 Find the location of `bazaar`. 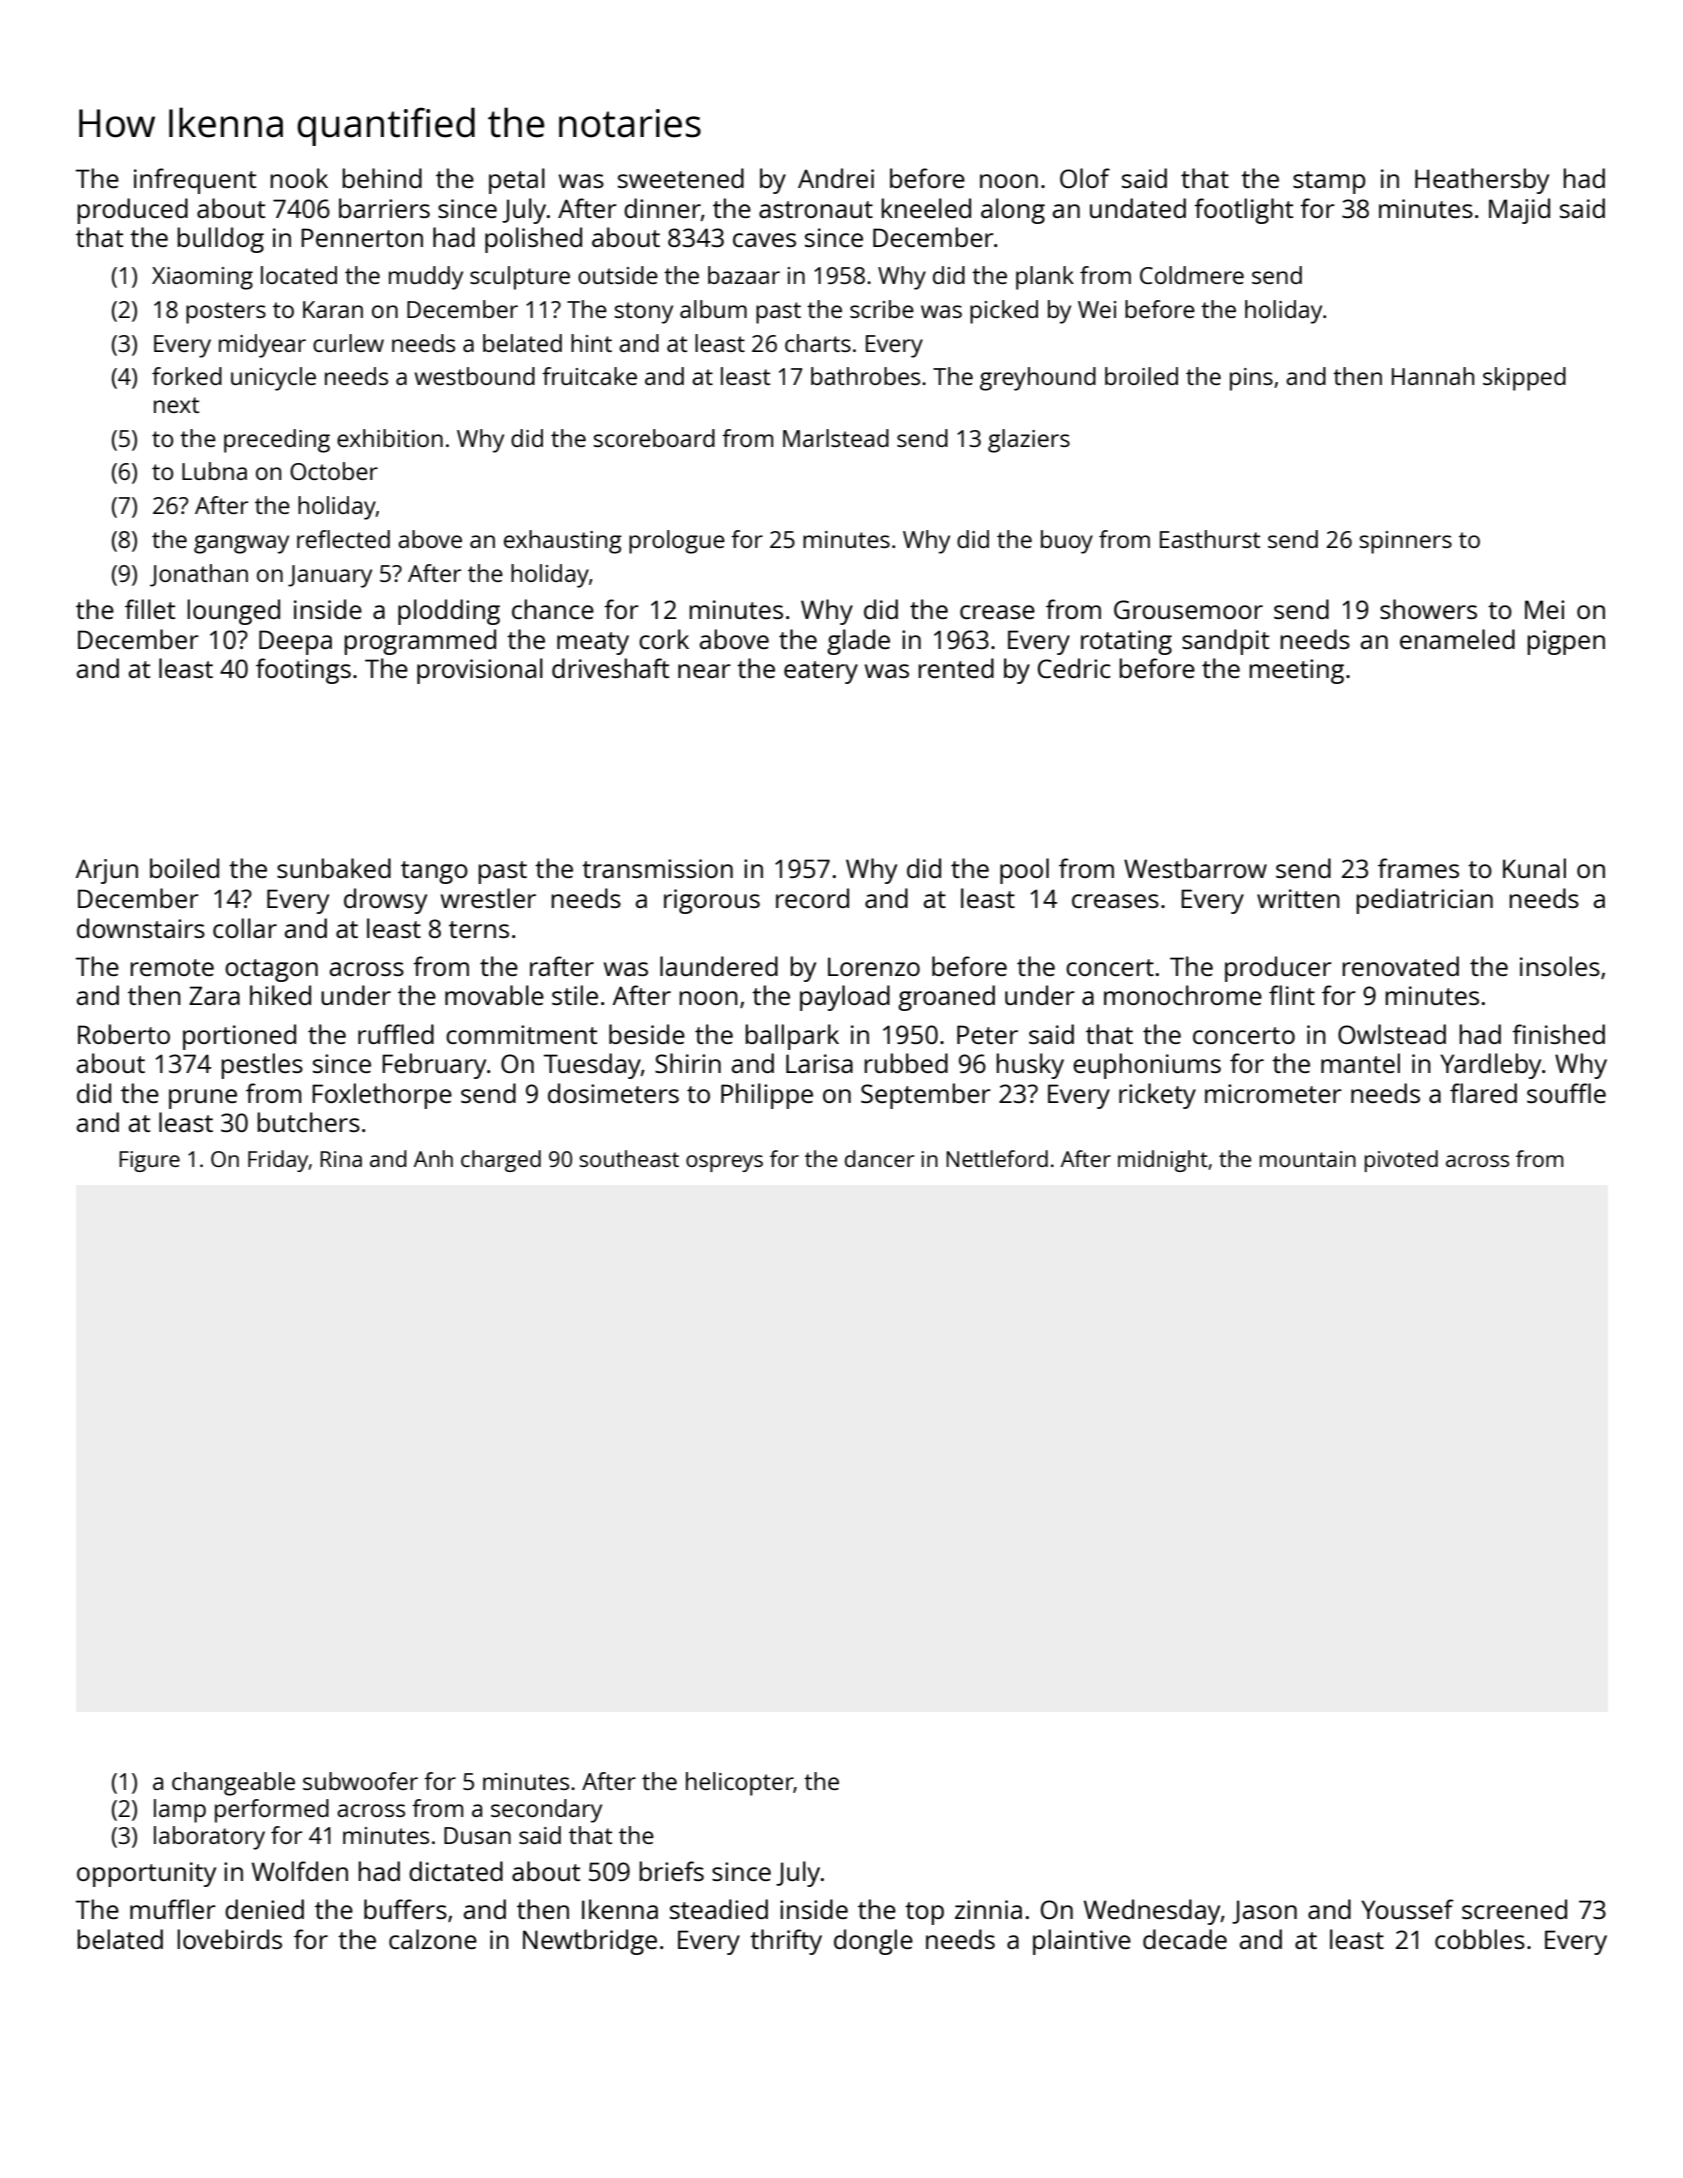

bazaar is located at coordinates (744, 275).
